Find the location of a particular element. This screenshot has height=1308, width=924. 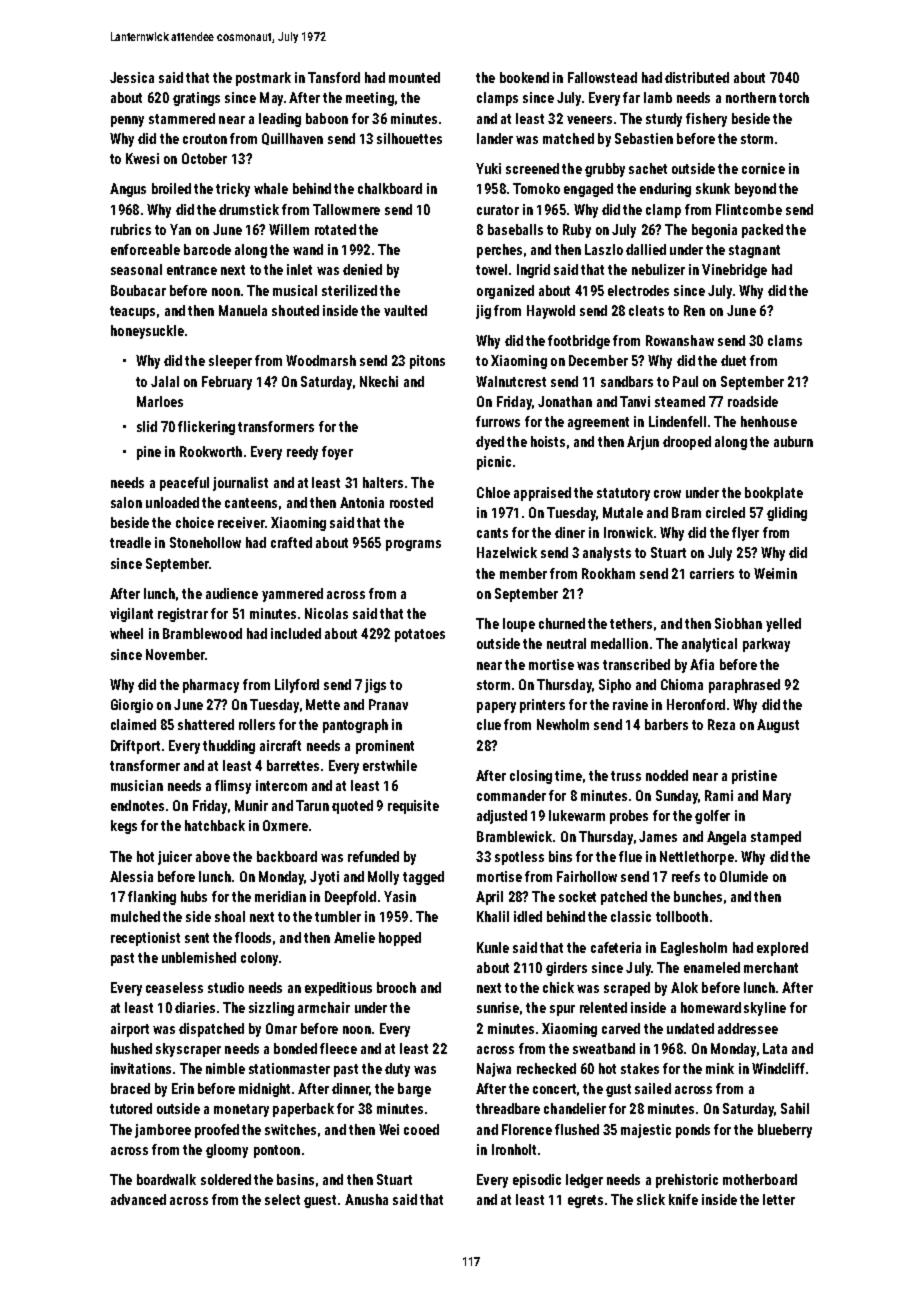

advanced is located at coordinates (138, 1199).
